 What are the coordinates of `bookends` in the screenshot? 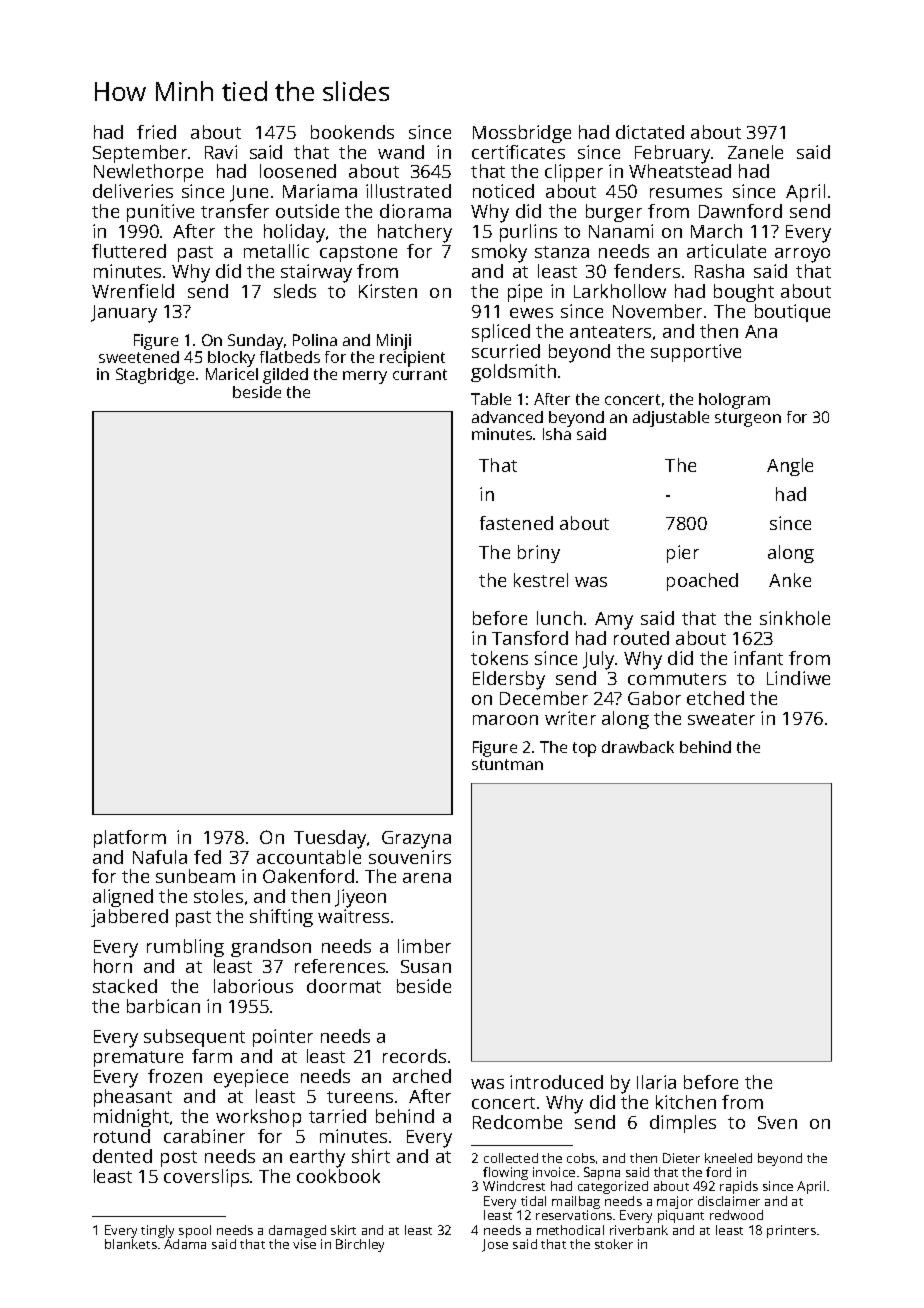 It's located at (352, 132).
